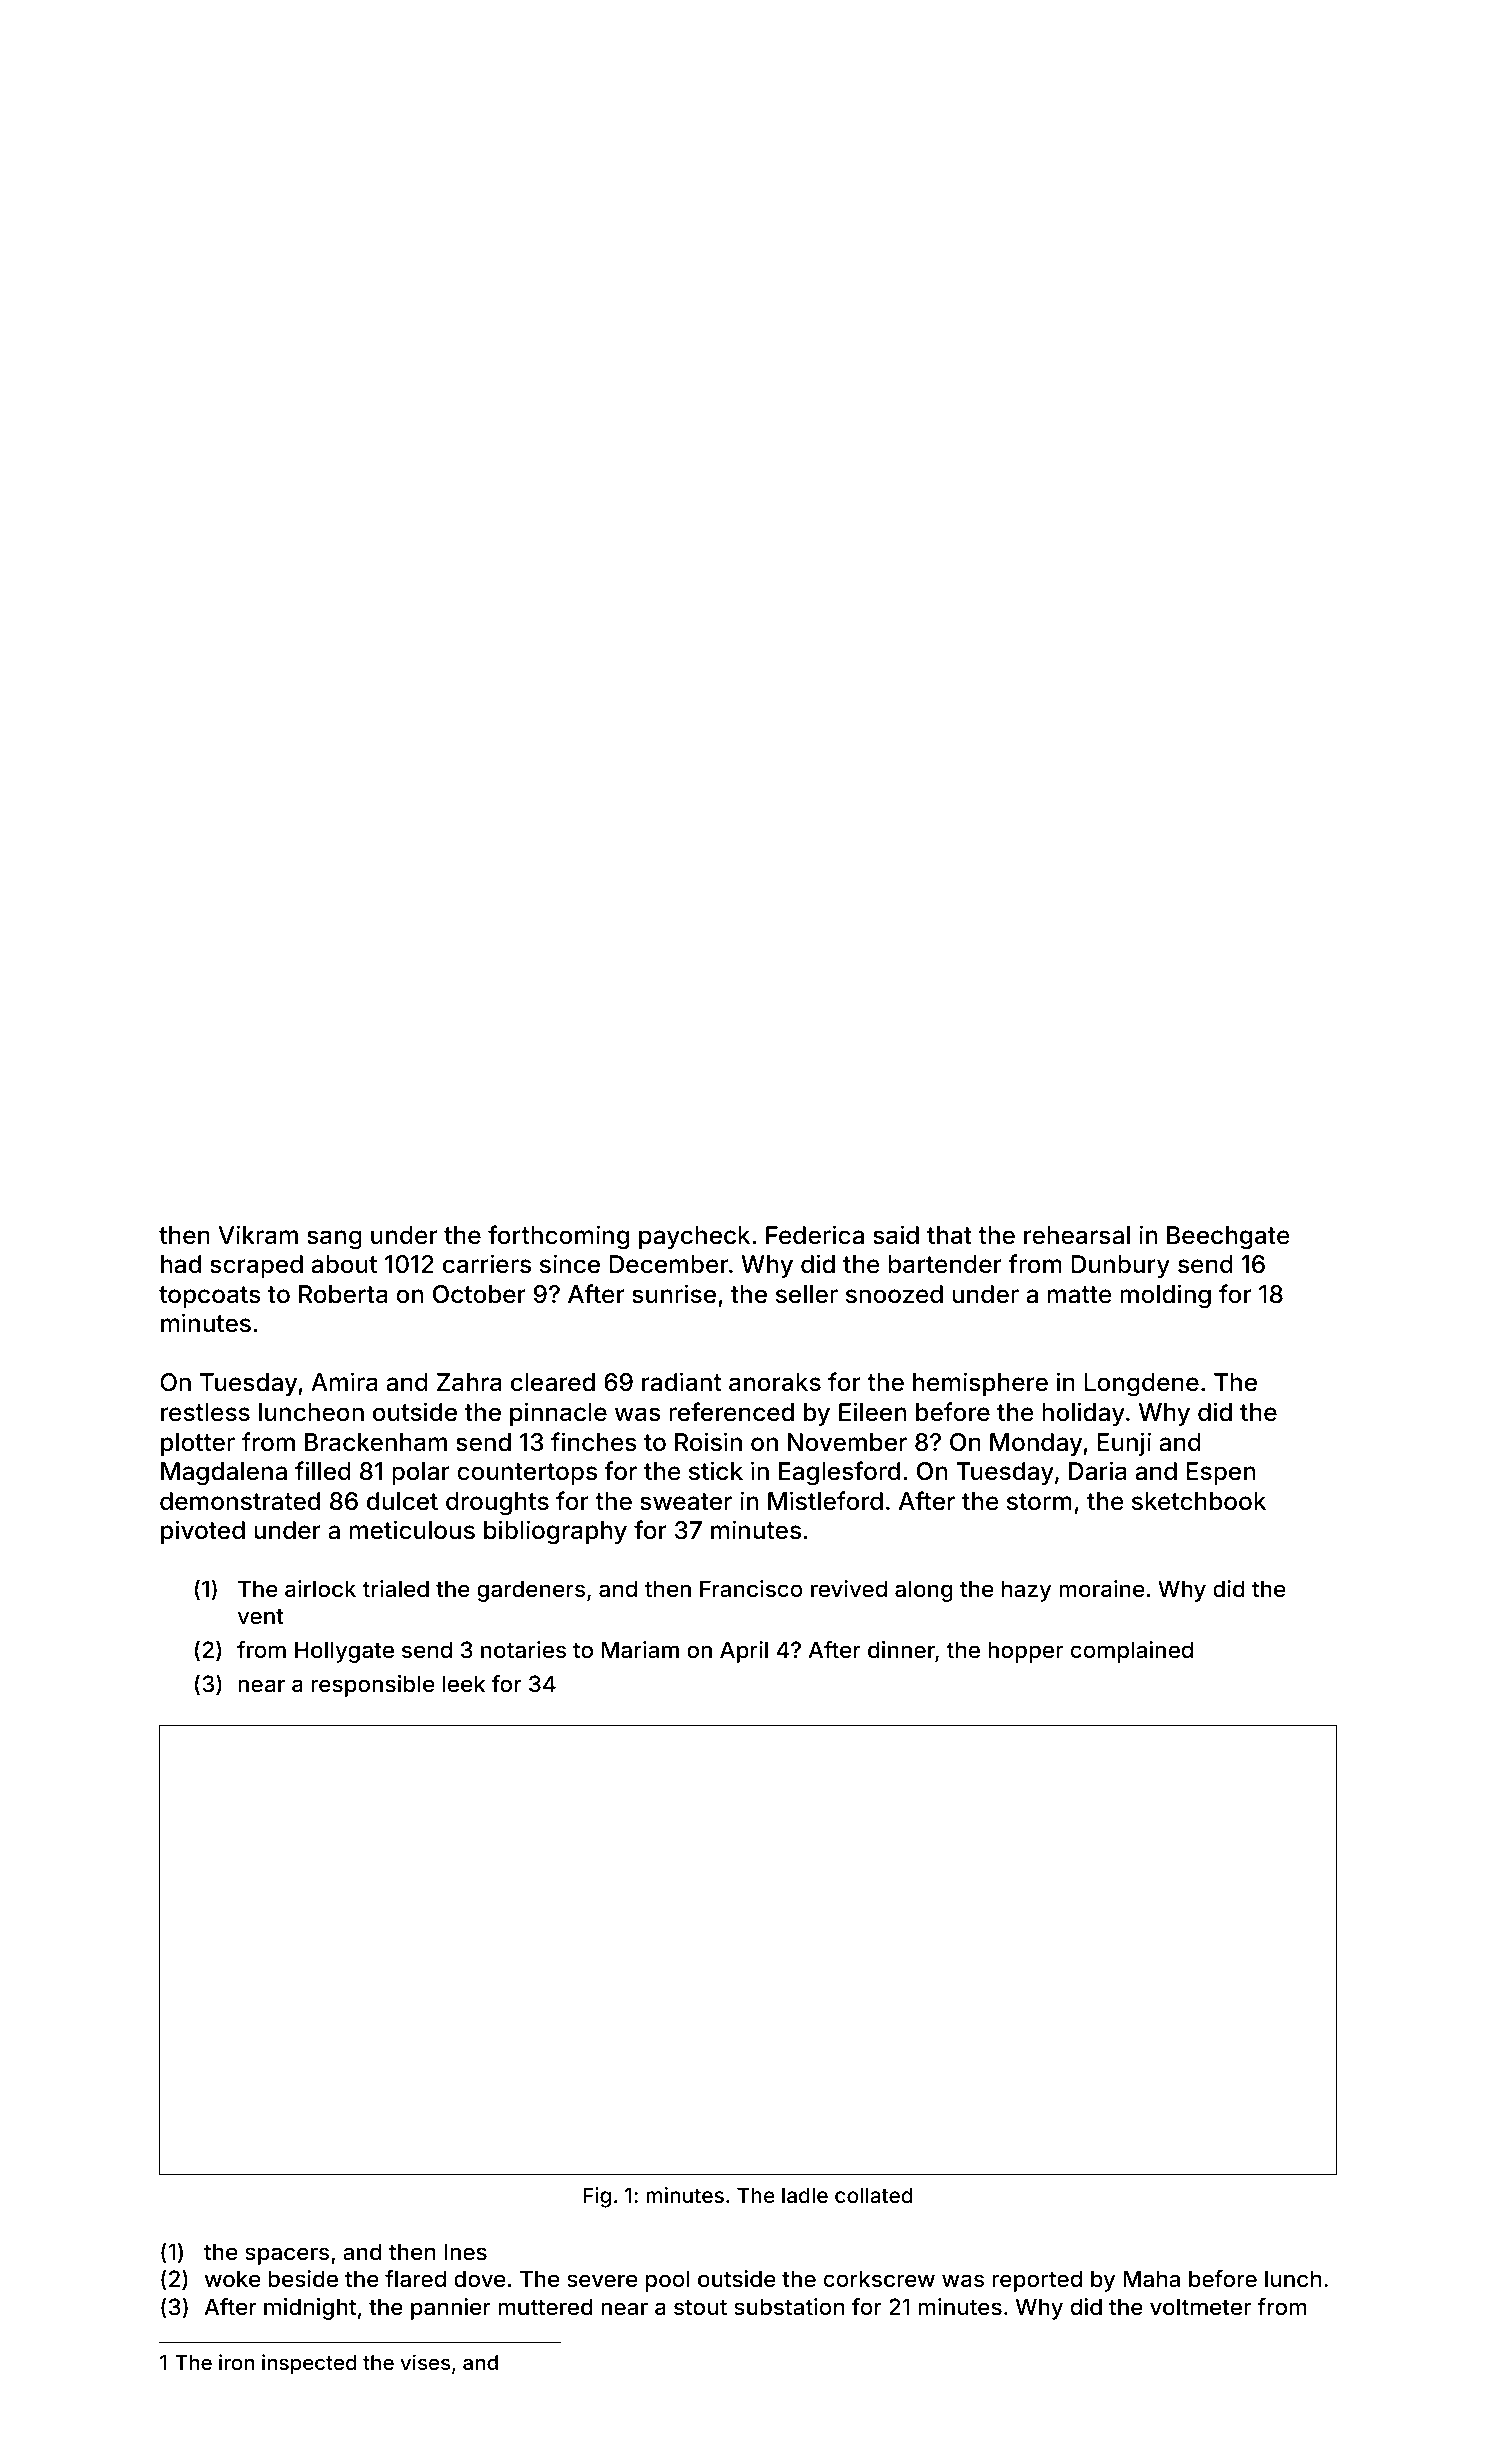  Describe the element at coordinates (751, 1589) in the screenshot. I see `Francisco` at that location.
